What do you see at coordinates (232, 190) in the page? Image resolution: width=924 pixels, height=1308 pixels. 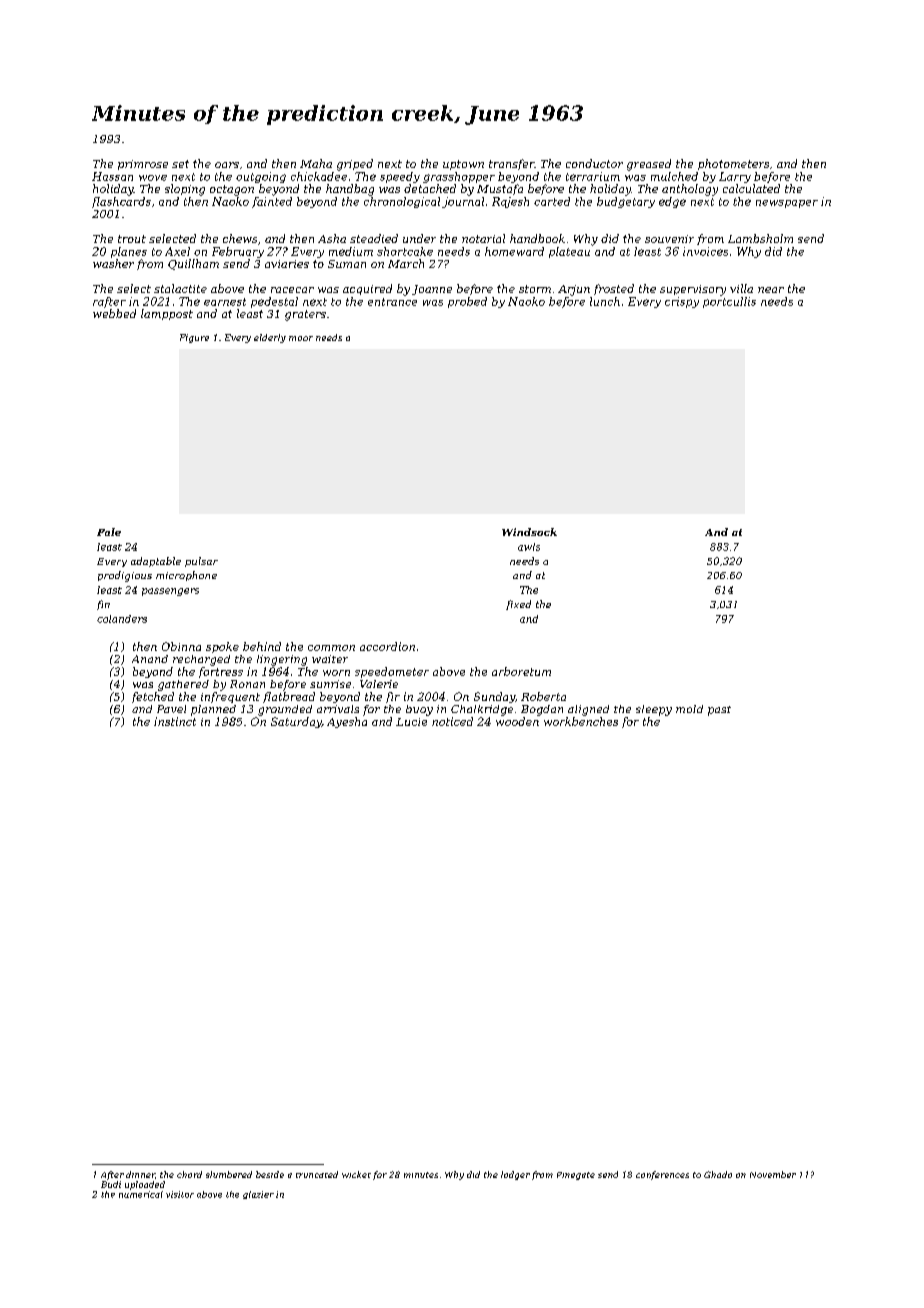 I see `octagon` at bounding box center [232, 190].
